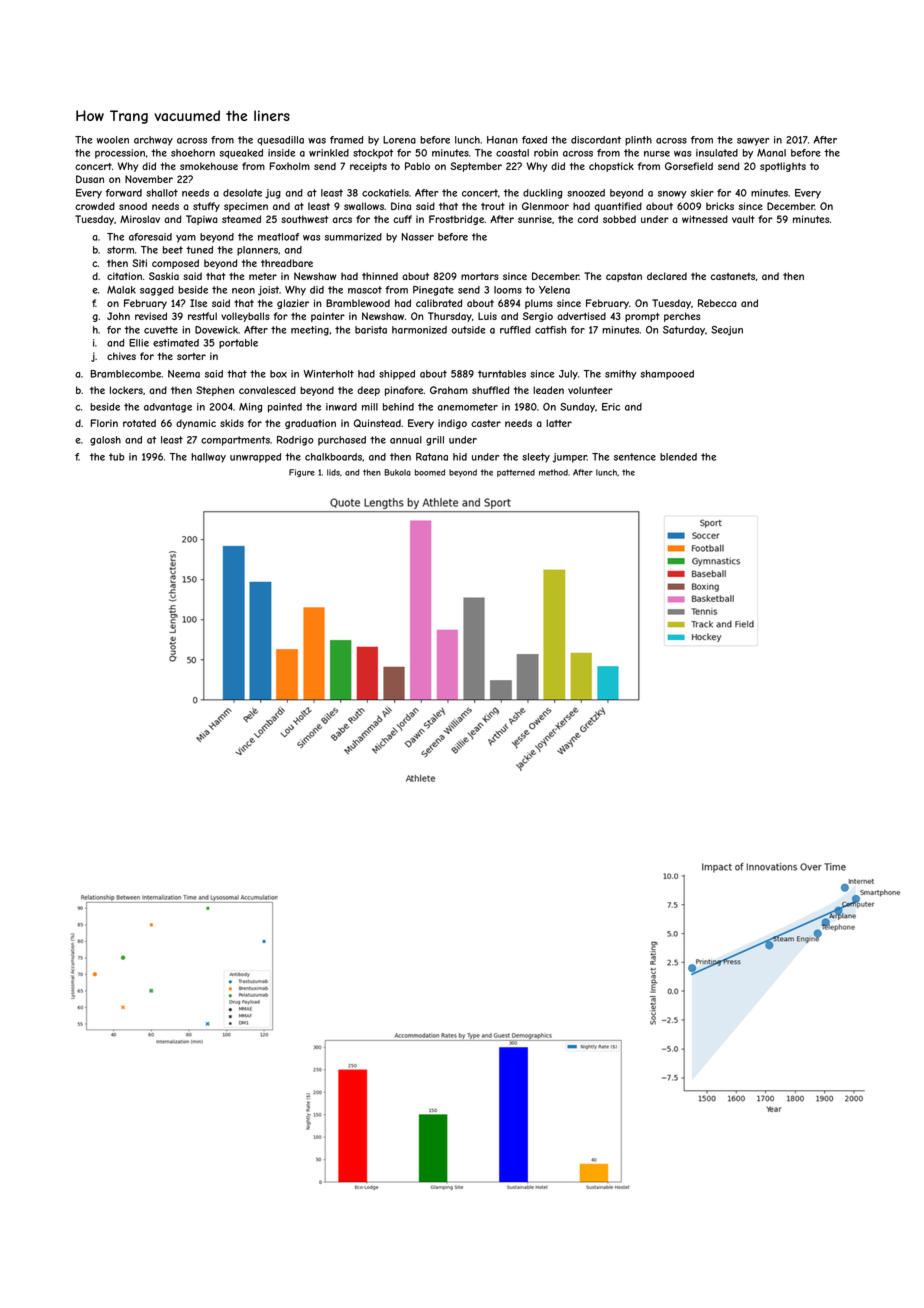 The width and height of the screenshot is (924, 1308). Describe the element at coordinates (515, 330) in the screenshot. I see `ruffled` at that location.
